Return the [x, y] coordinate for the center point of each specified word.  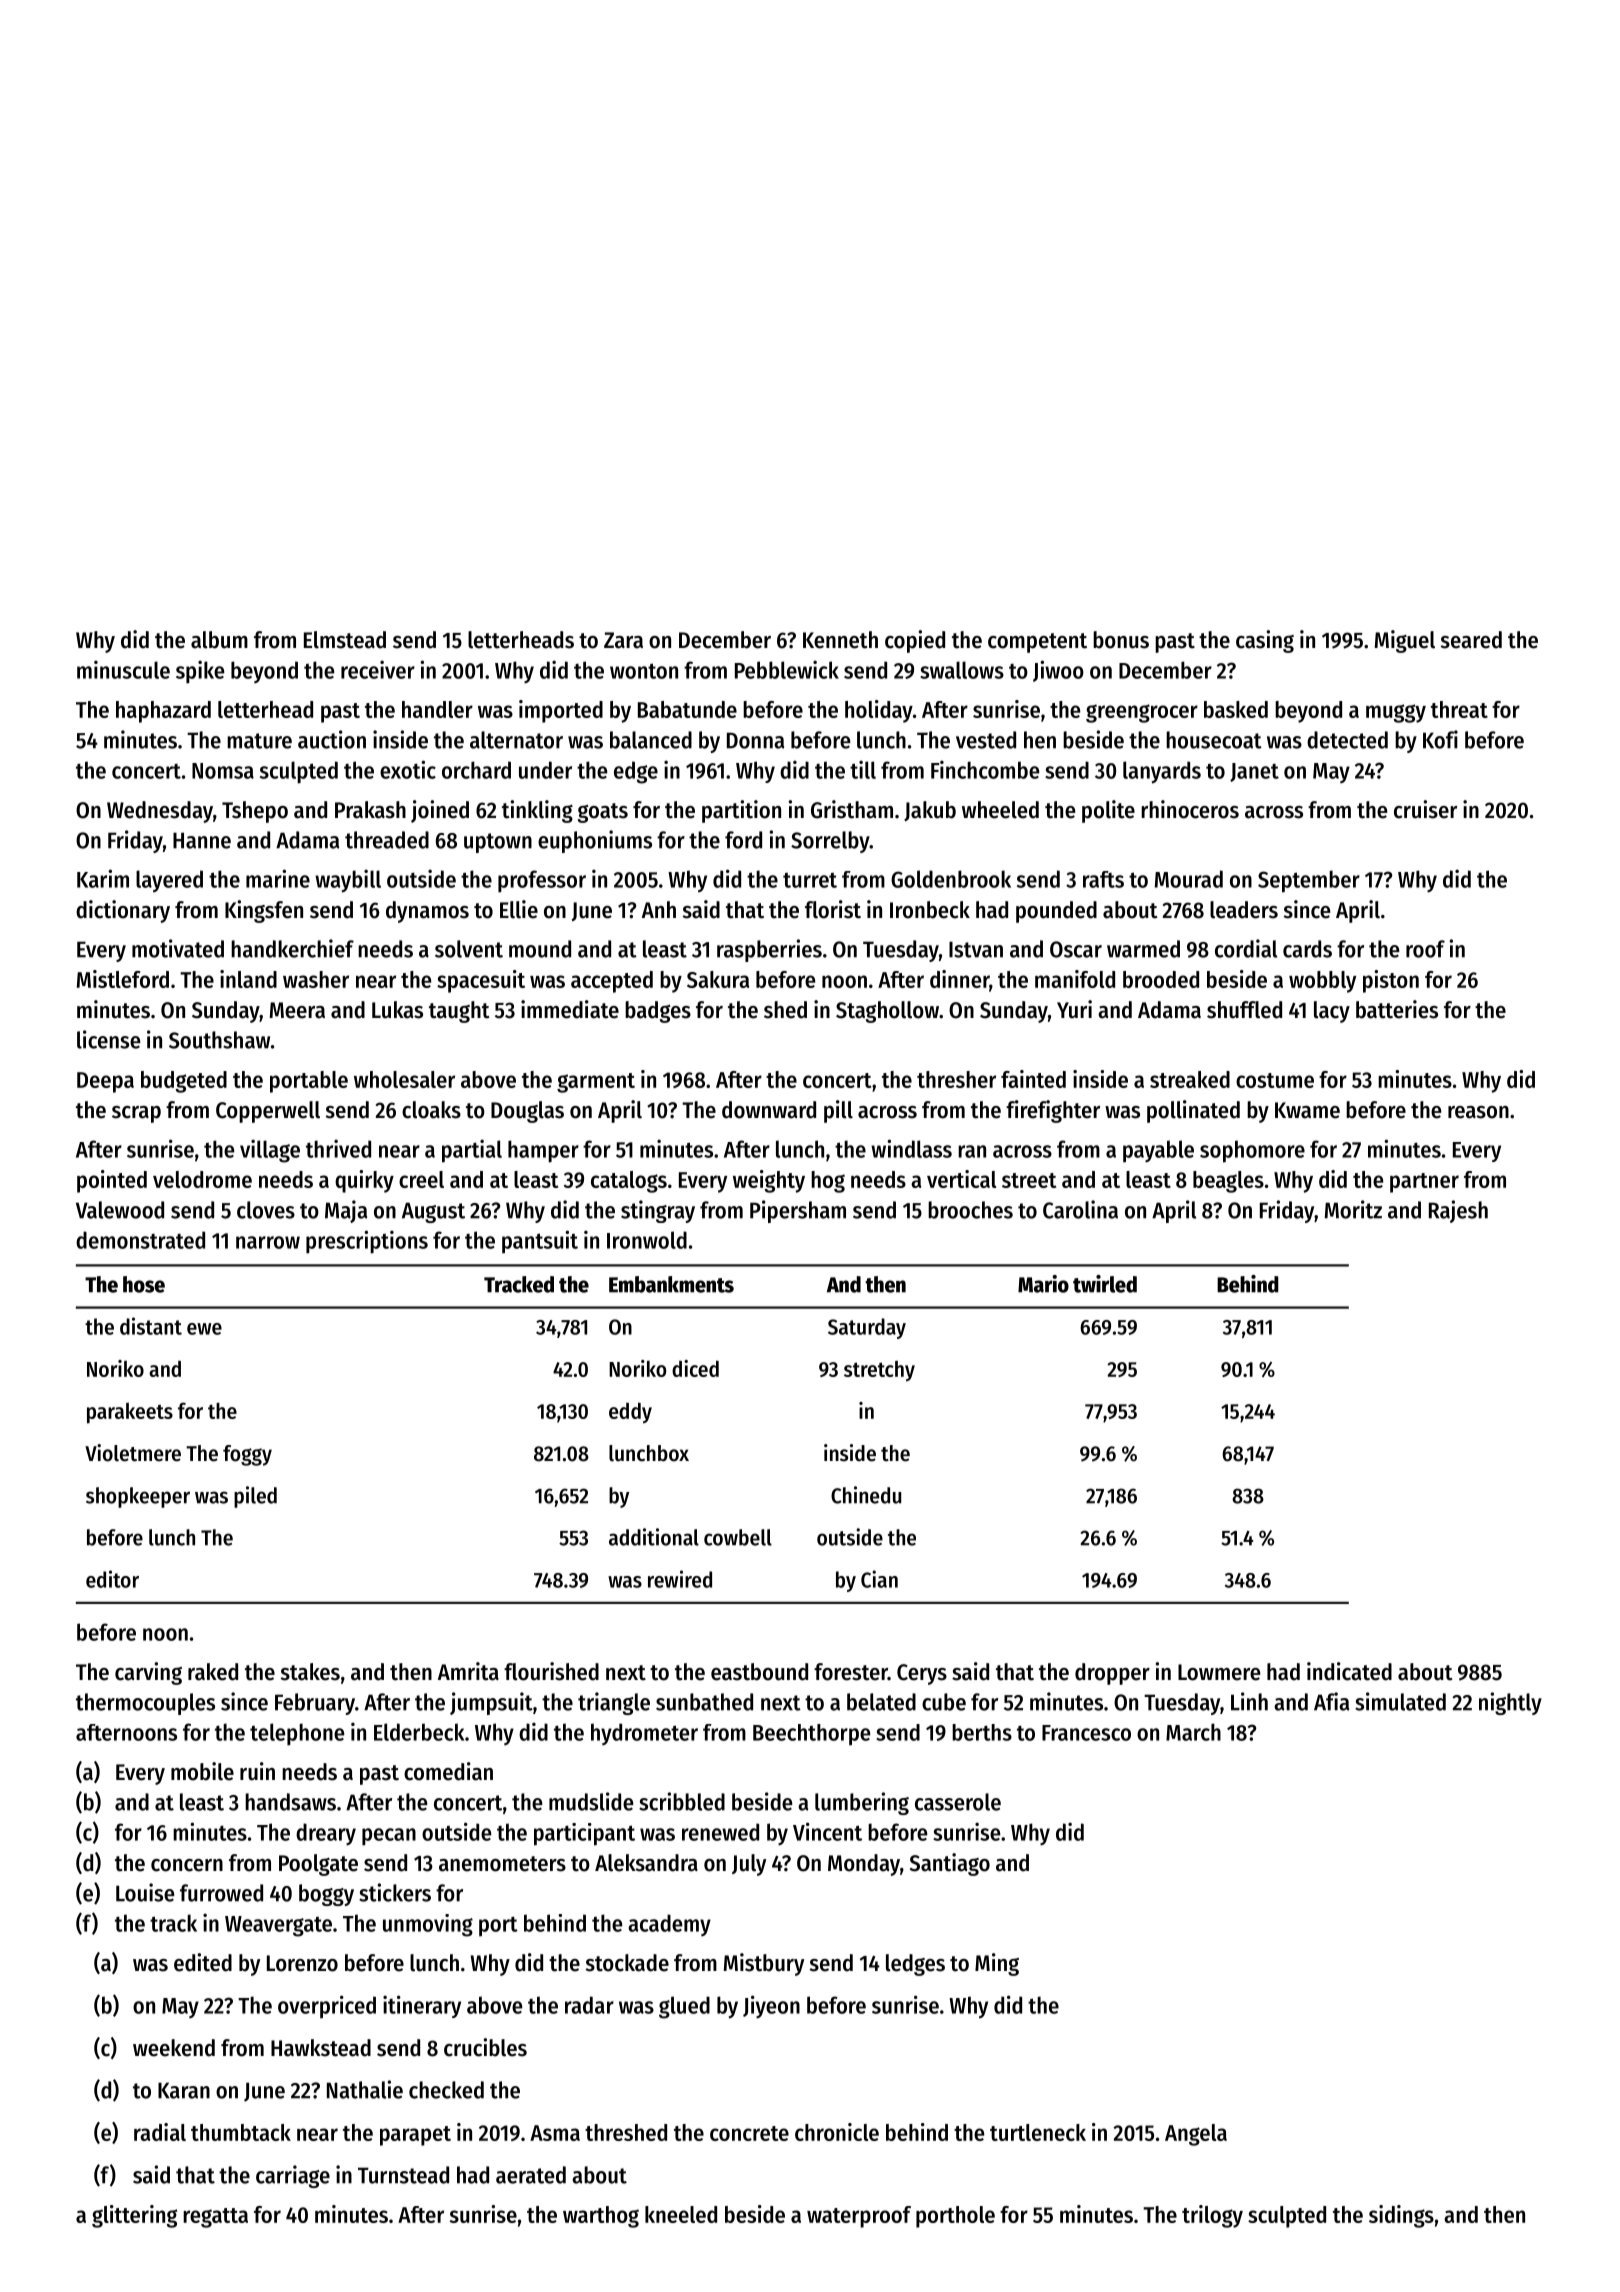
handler [437, 709]
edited [203, 1962]
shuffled [1244, 1010]
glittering [134, 2216]
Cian [879, 1579]
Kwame [1307, 1110]
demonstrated [140, 1240]
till [863, 769]
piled [255, 1497]
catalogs [629, 1182]
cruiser [1425, 809]
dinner [959, 979]
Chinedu [866, 1495]
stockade [627, 1963]
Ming [997, 1964]
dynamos [427, 912]
